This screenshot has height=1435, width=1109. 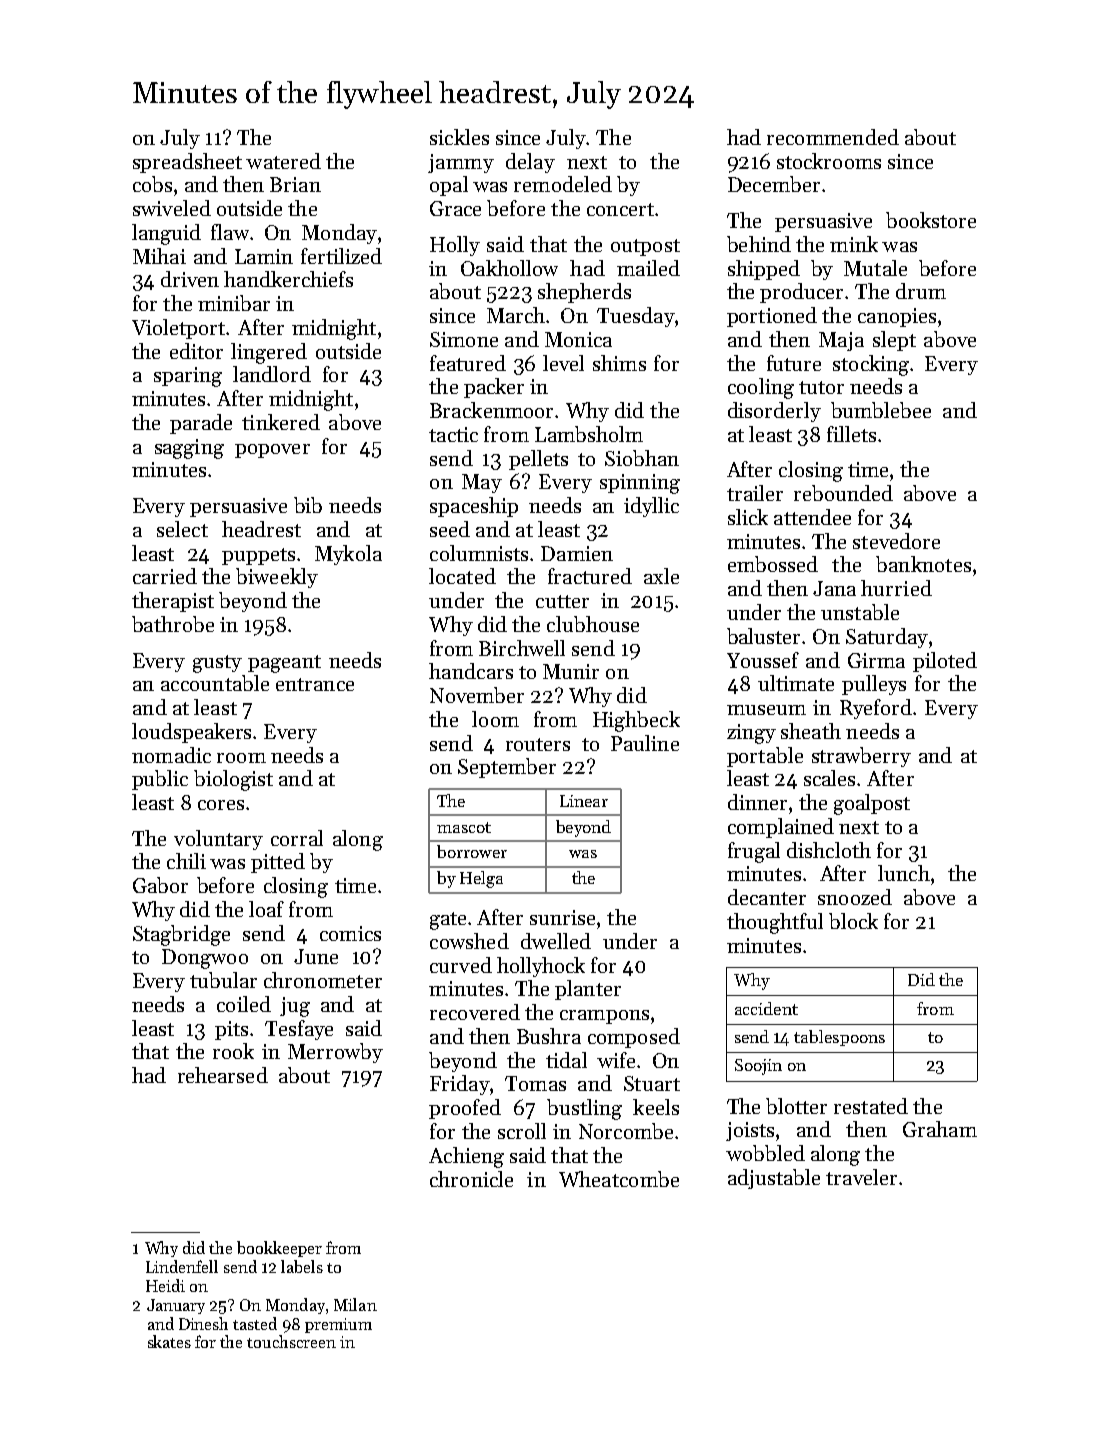 I want to click on carried, so click(x=165, y=576).
